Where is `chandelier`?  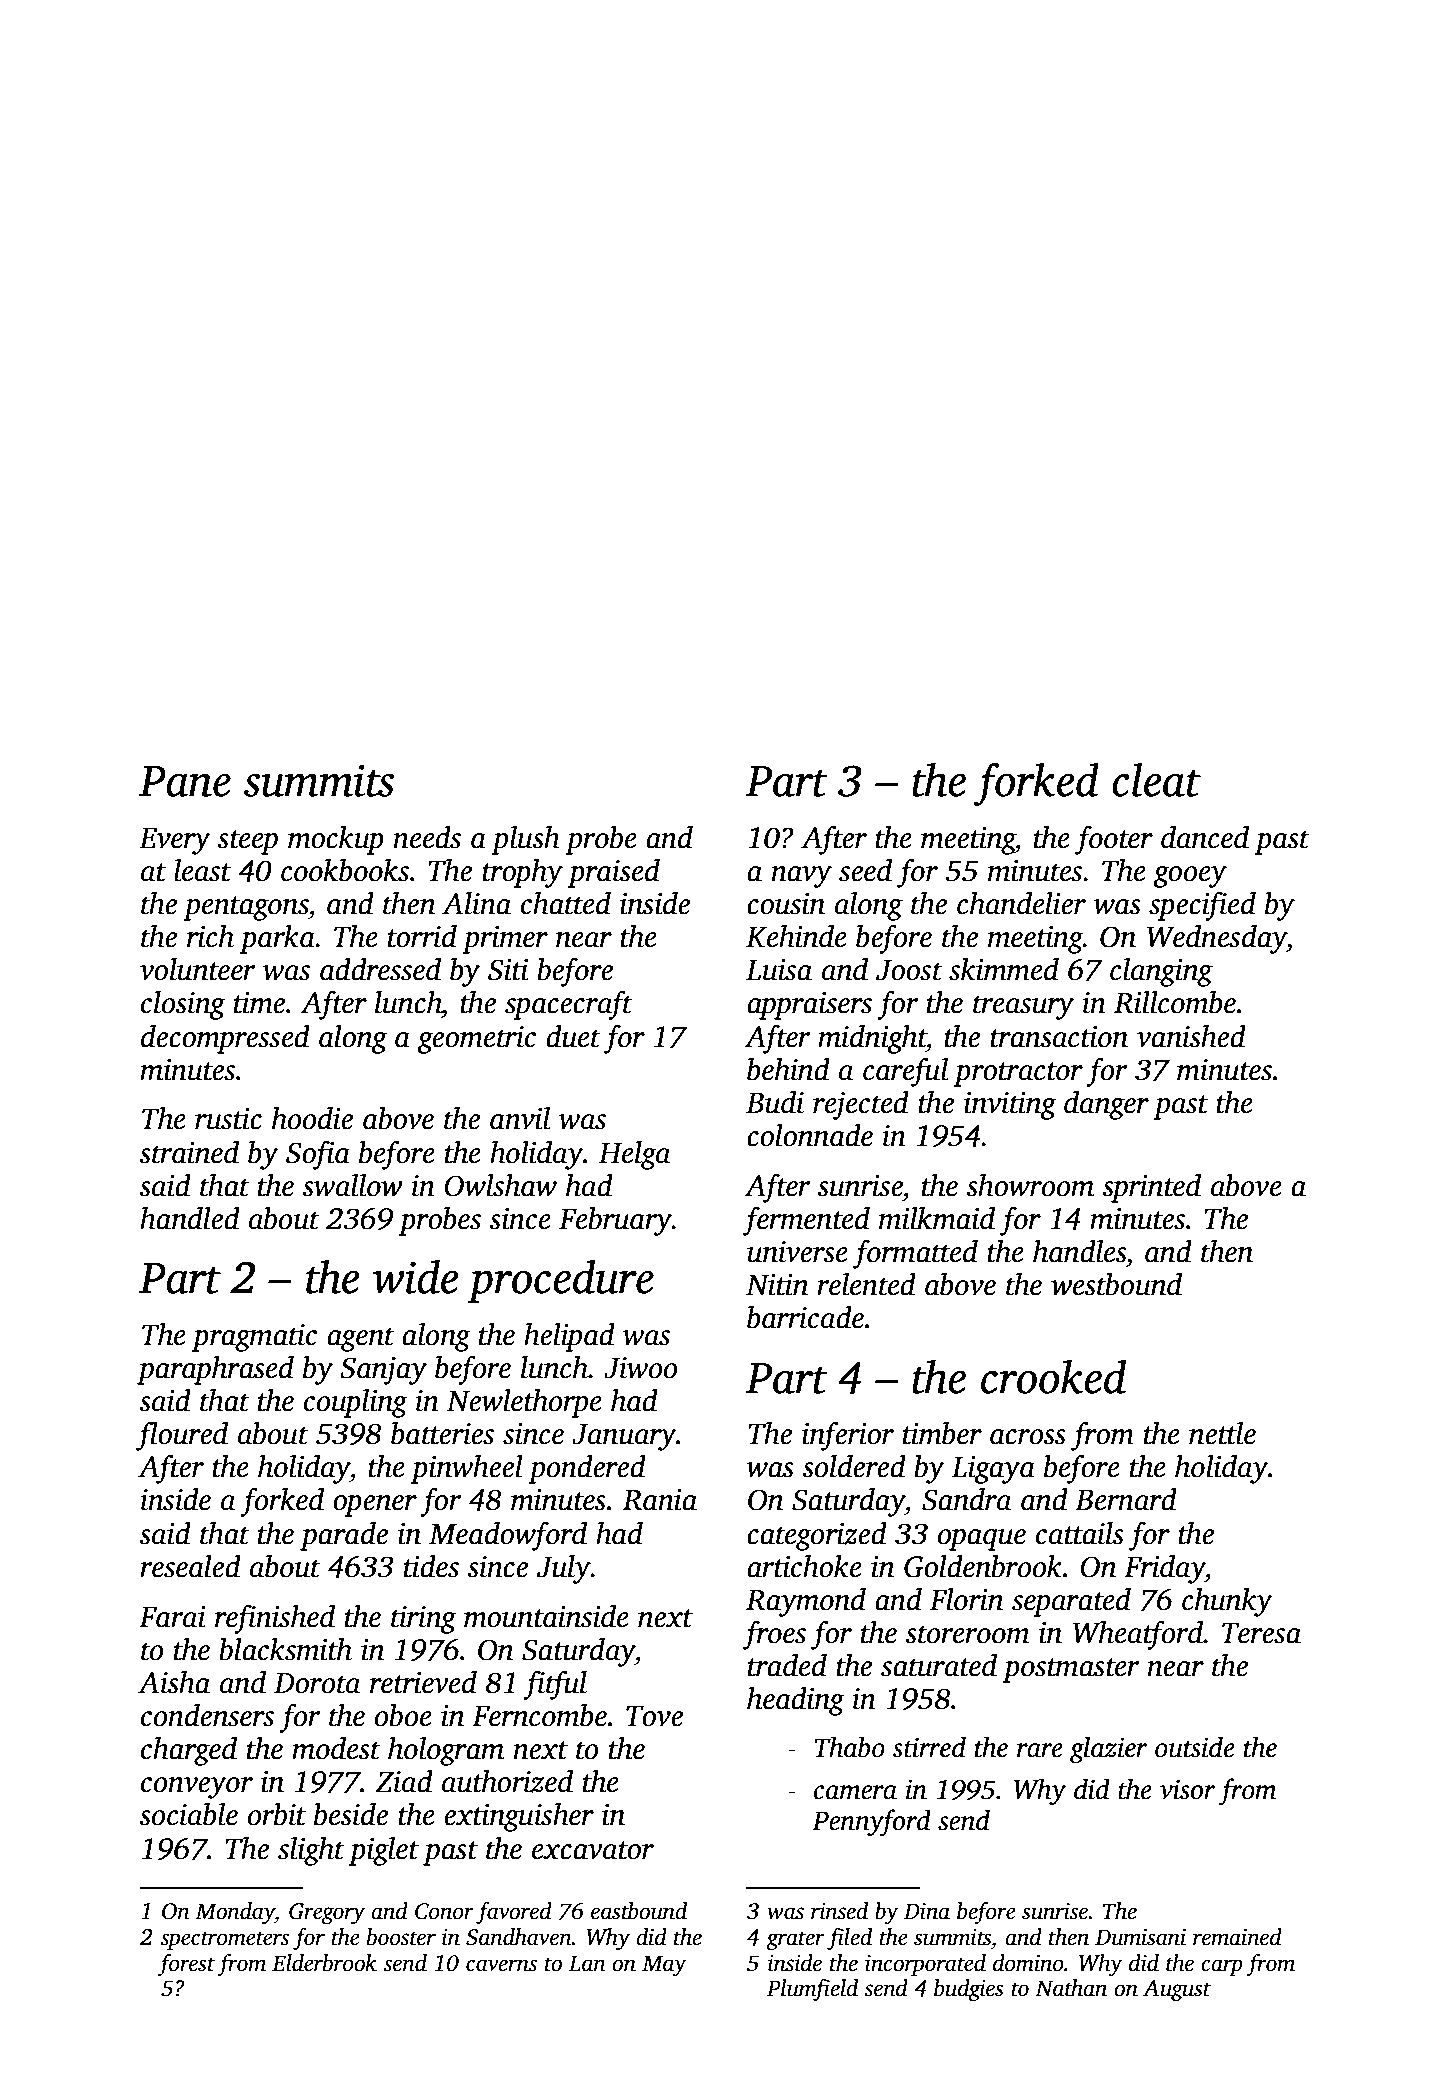
chandelier is located at coordinates (1021, 903).
